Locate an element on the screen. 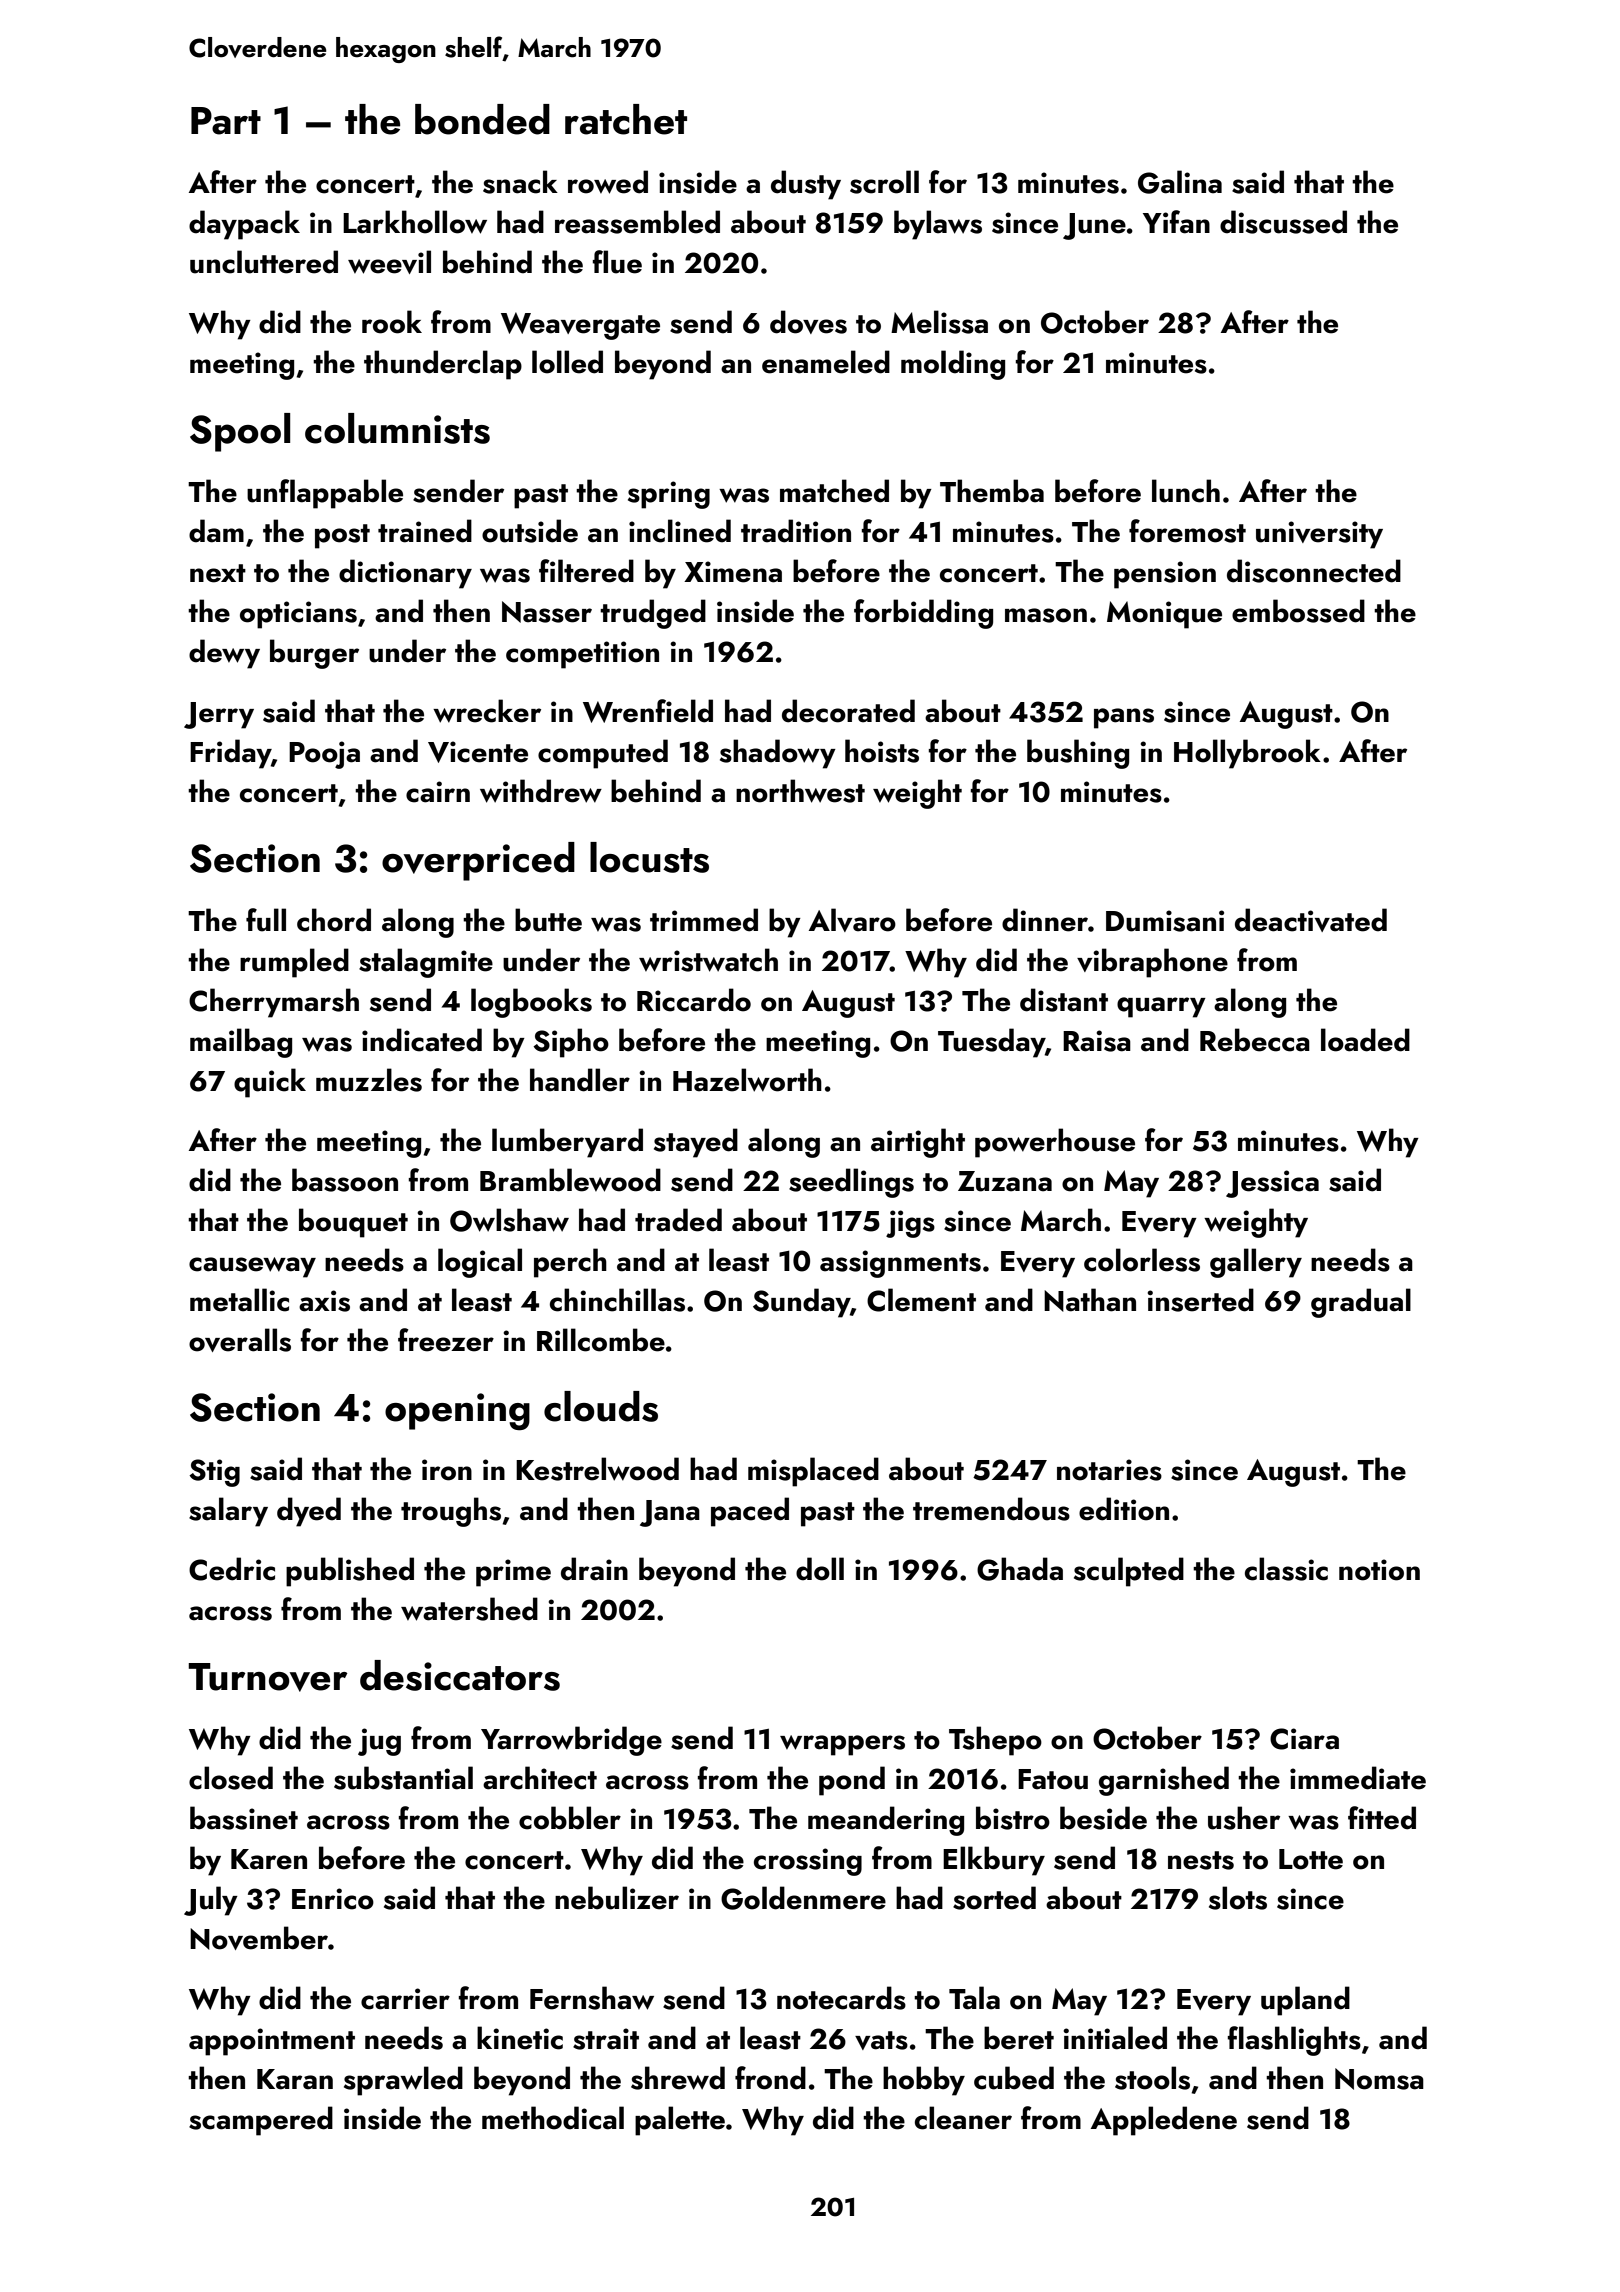  gradual is located at coordinates (1361, 1303).
